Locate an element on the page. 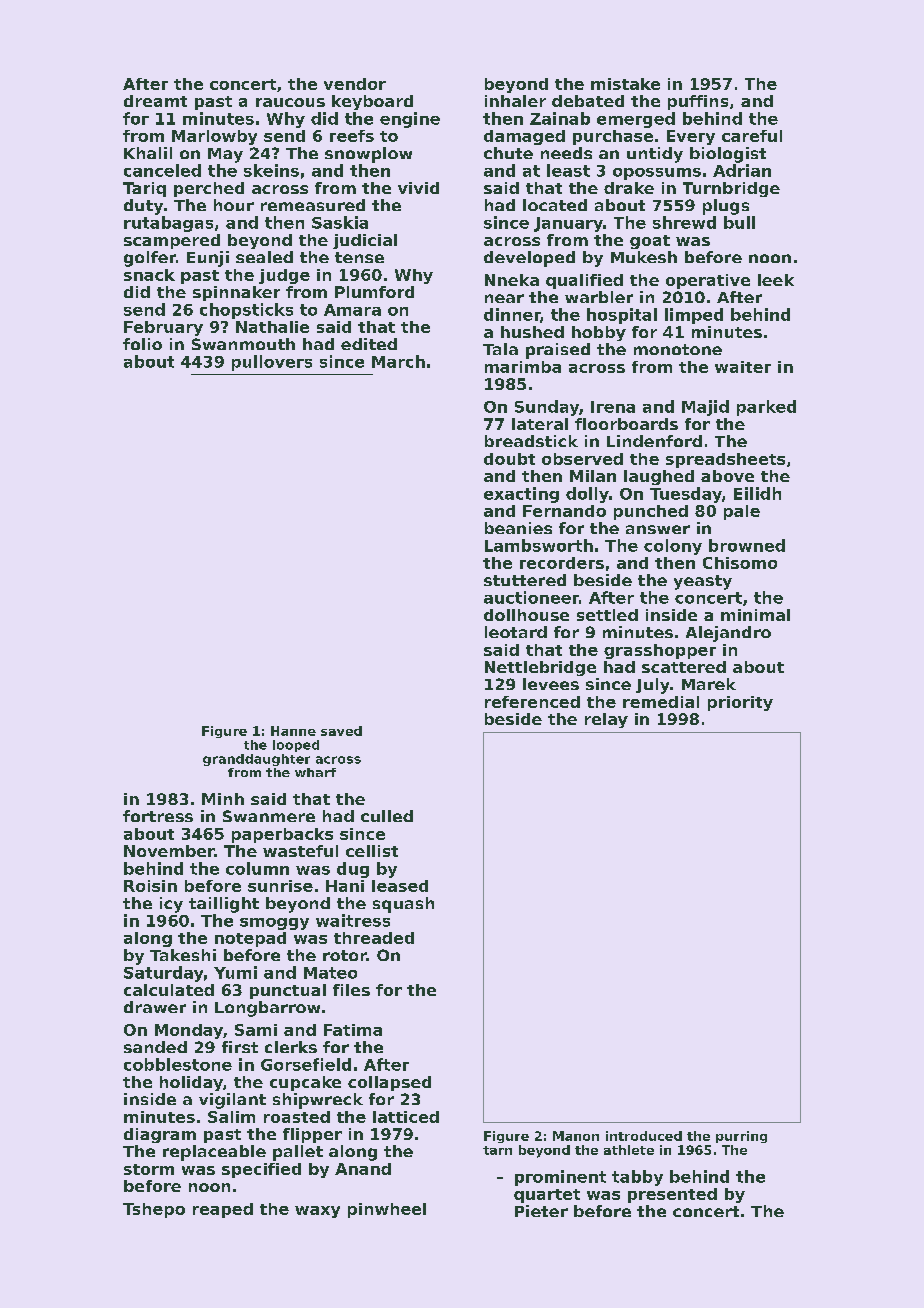 Image resolution: width=924 pixels, height=1308 pixels. priority is located at coordinates (740, 703).
